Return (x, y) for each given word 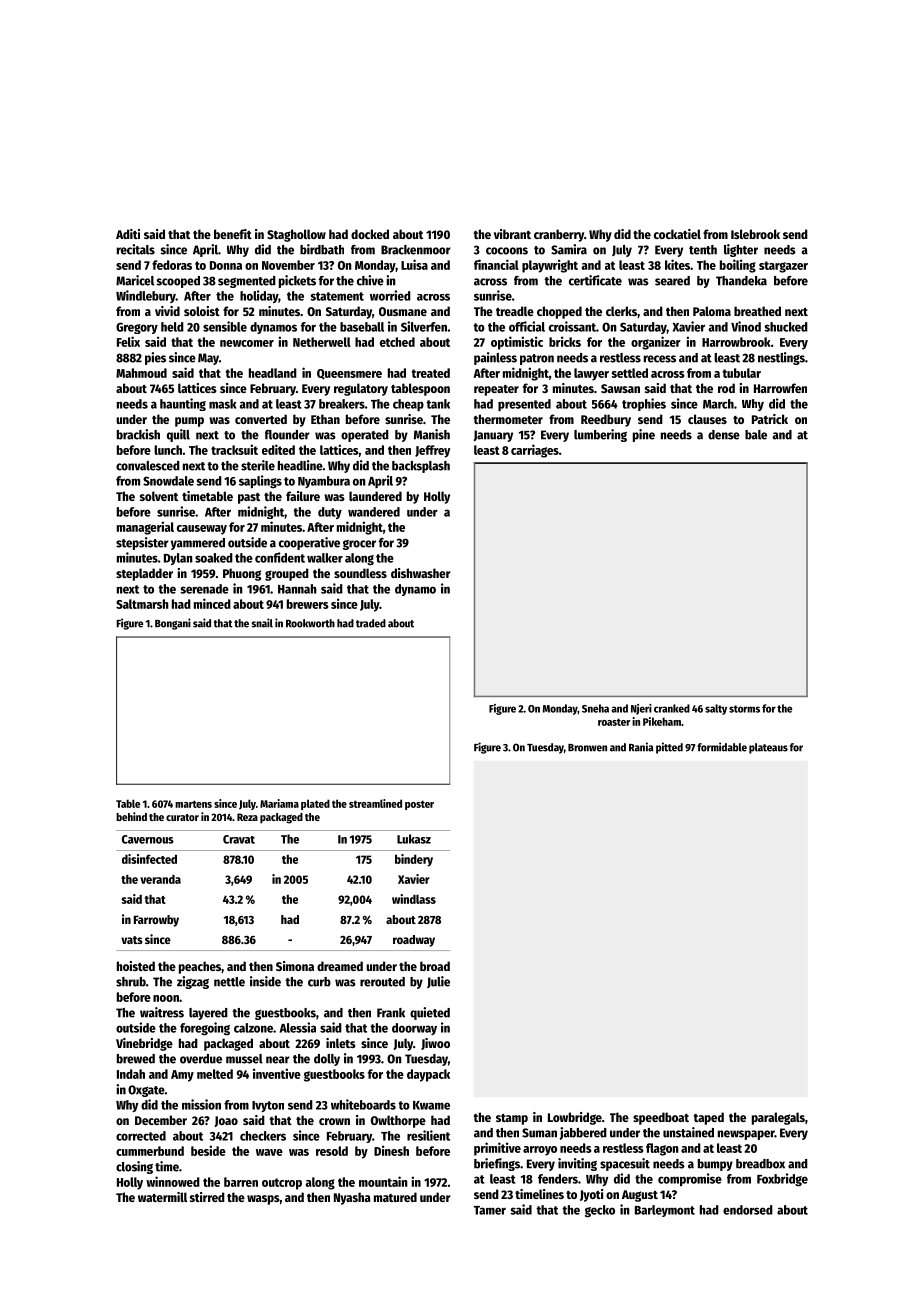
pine (644, 435)
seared (672, 281)
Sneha (595, 708)
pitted (669, 748)
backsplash (421, 467)
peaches (200, 967)
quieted (430, 1013)
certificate (595, 280)
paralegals (778, 1118)
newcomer (247, 343)
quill (178, 435)
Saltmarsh (142, 604)
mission (201, 1104)
